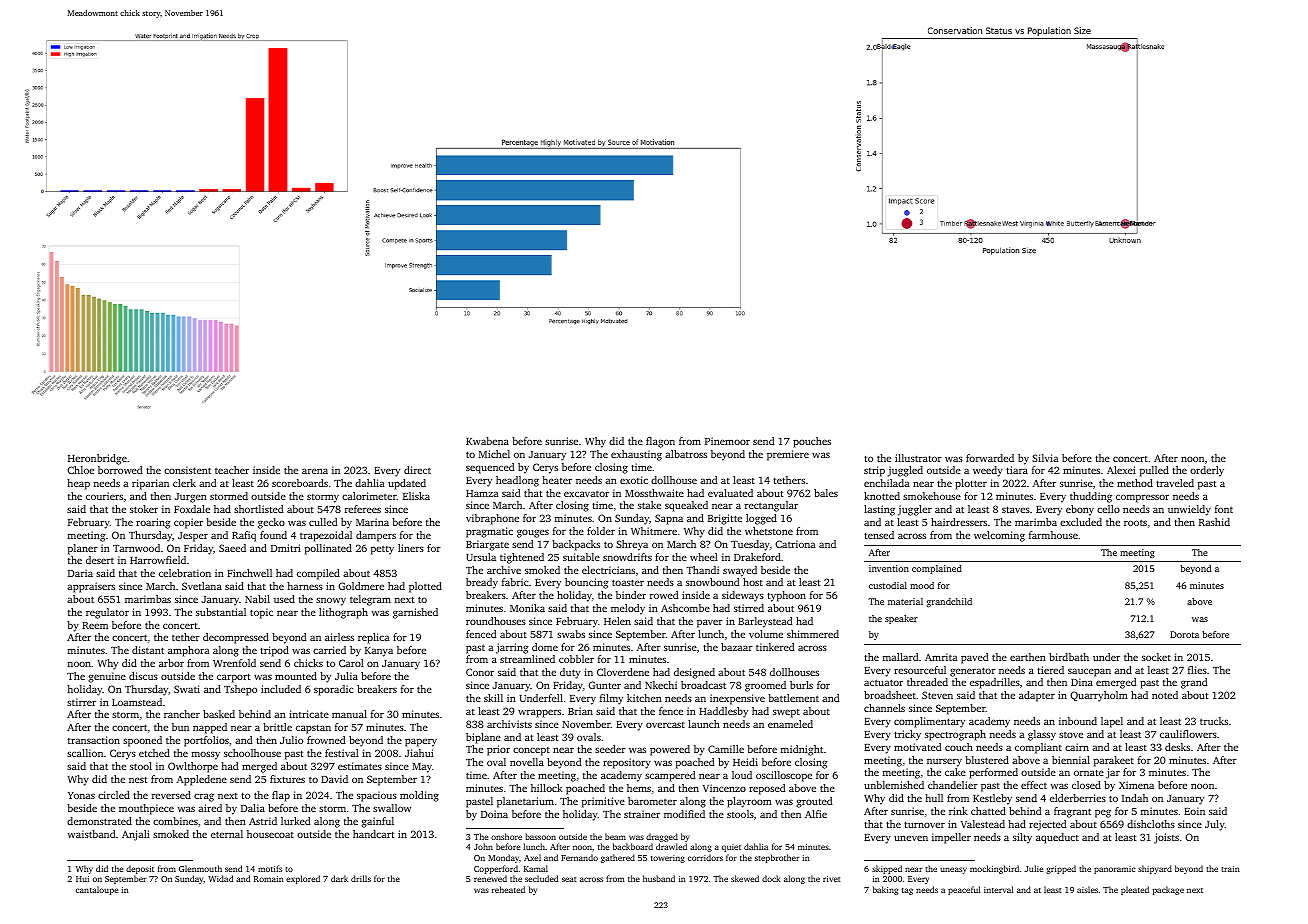 The width and height of the screenshot is (1308, 924). Describe the element at coordinates (730, 493) in the screenshot. I see `evaluated` at that location.
